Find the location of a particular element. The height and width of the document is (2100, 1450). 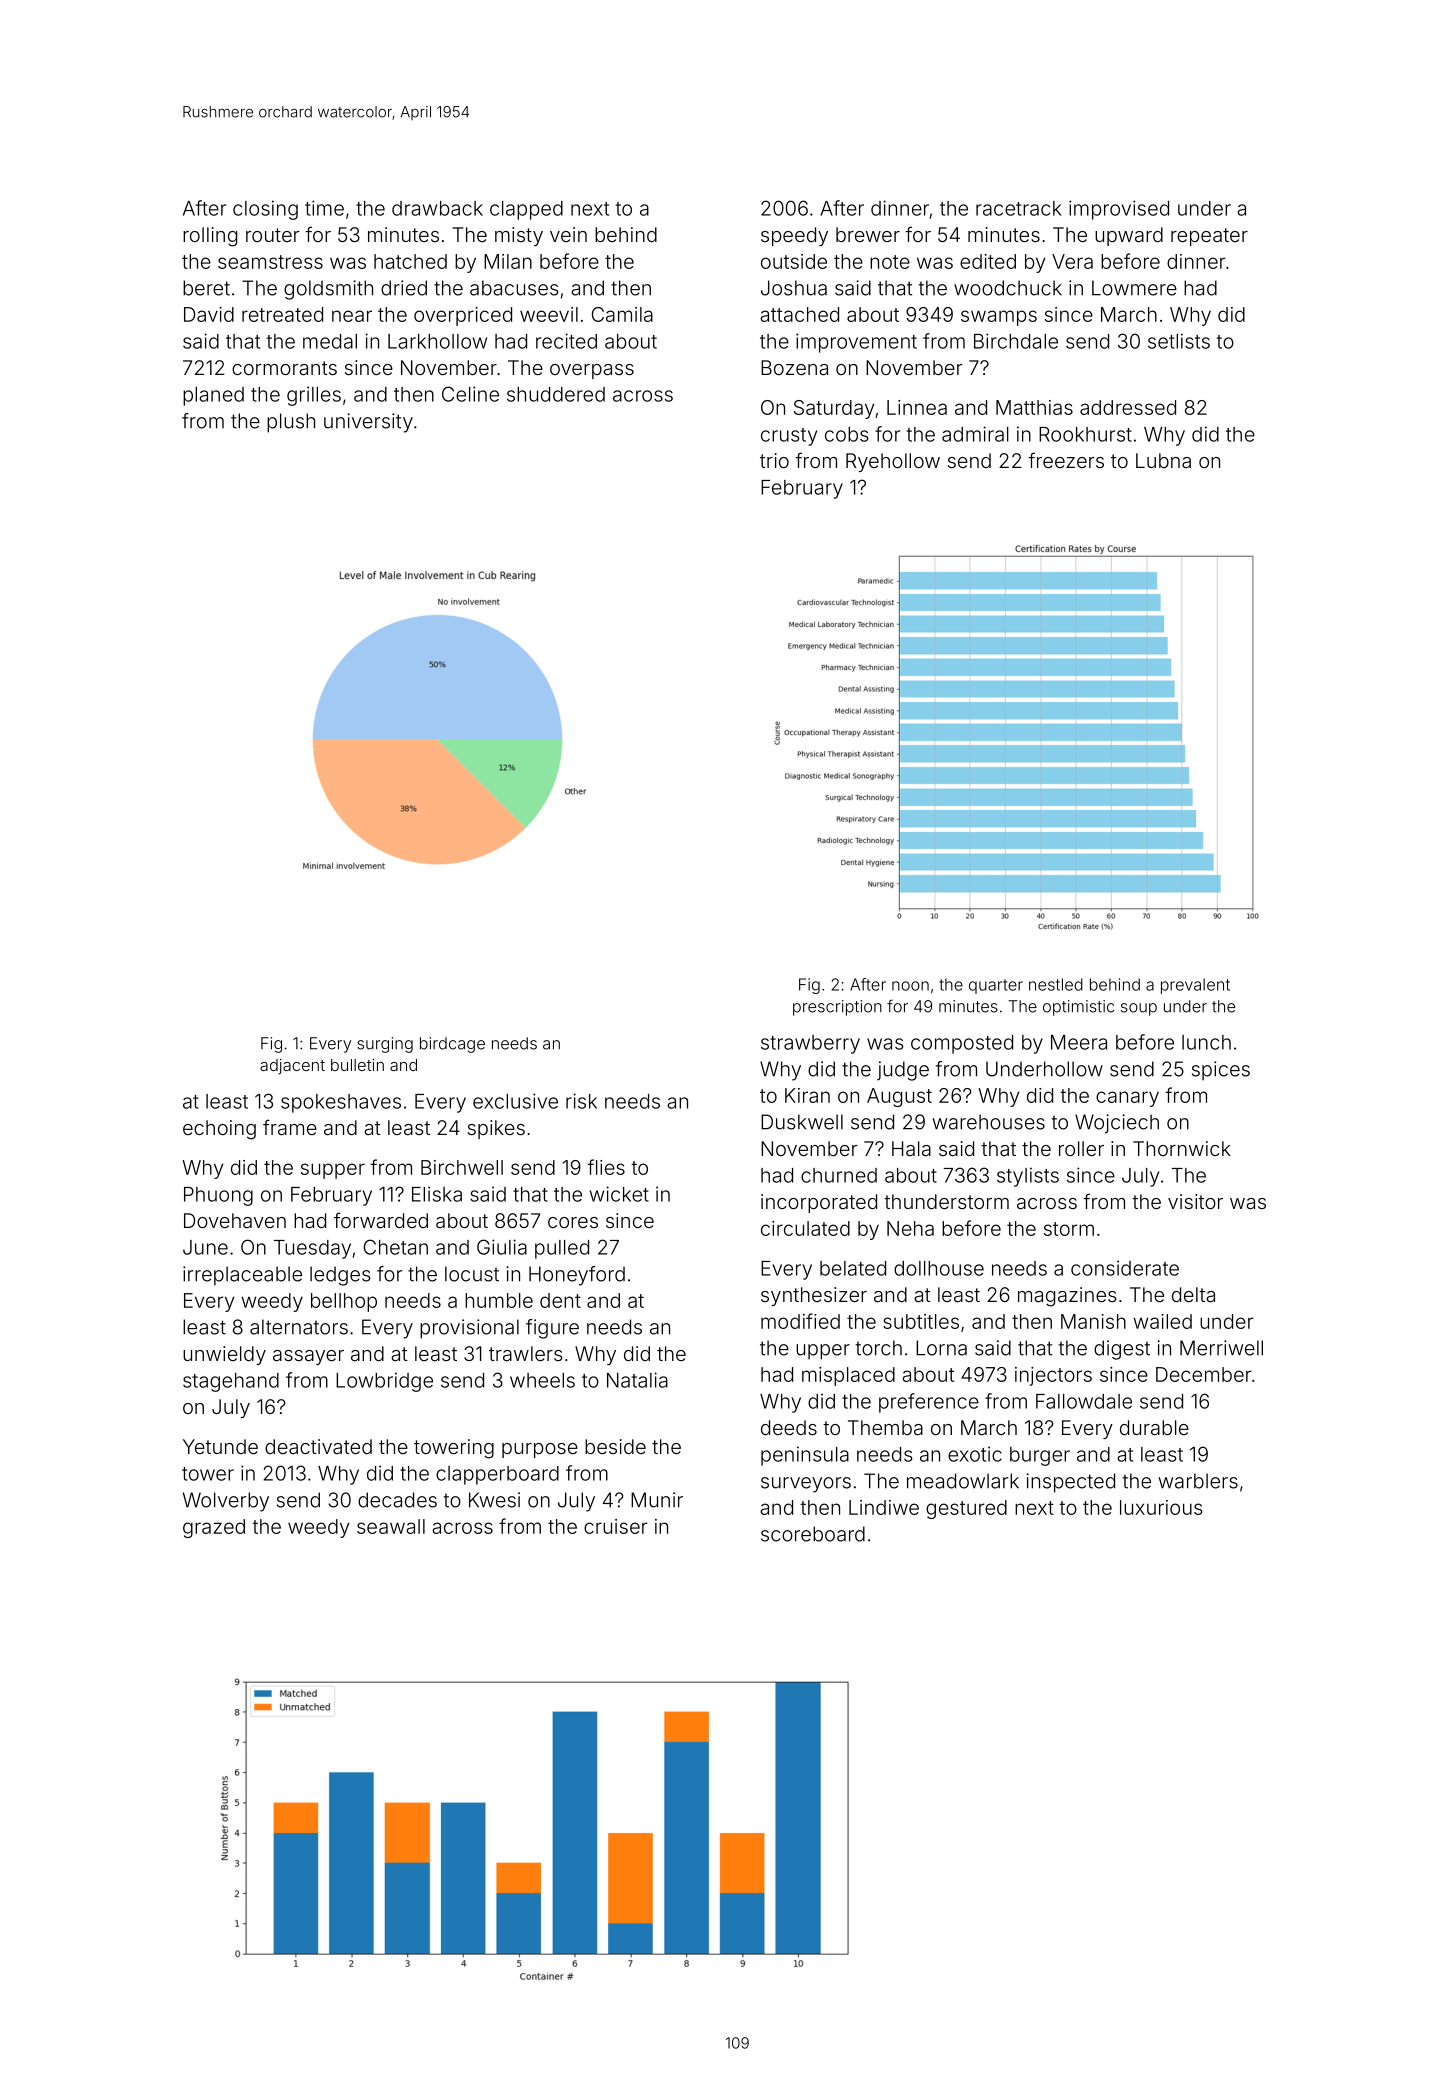

spices is located at coordinates (1221, 1071).
